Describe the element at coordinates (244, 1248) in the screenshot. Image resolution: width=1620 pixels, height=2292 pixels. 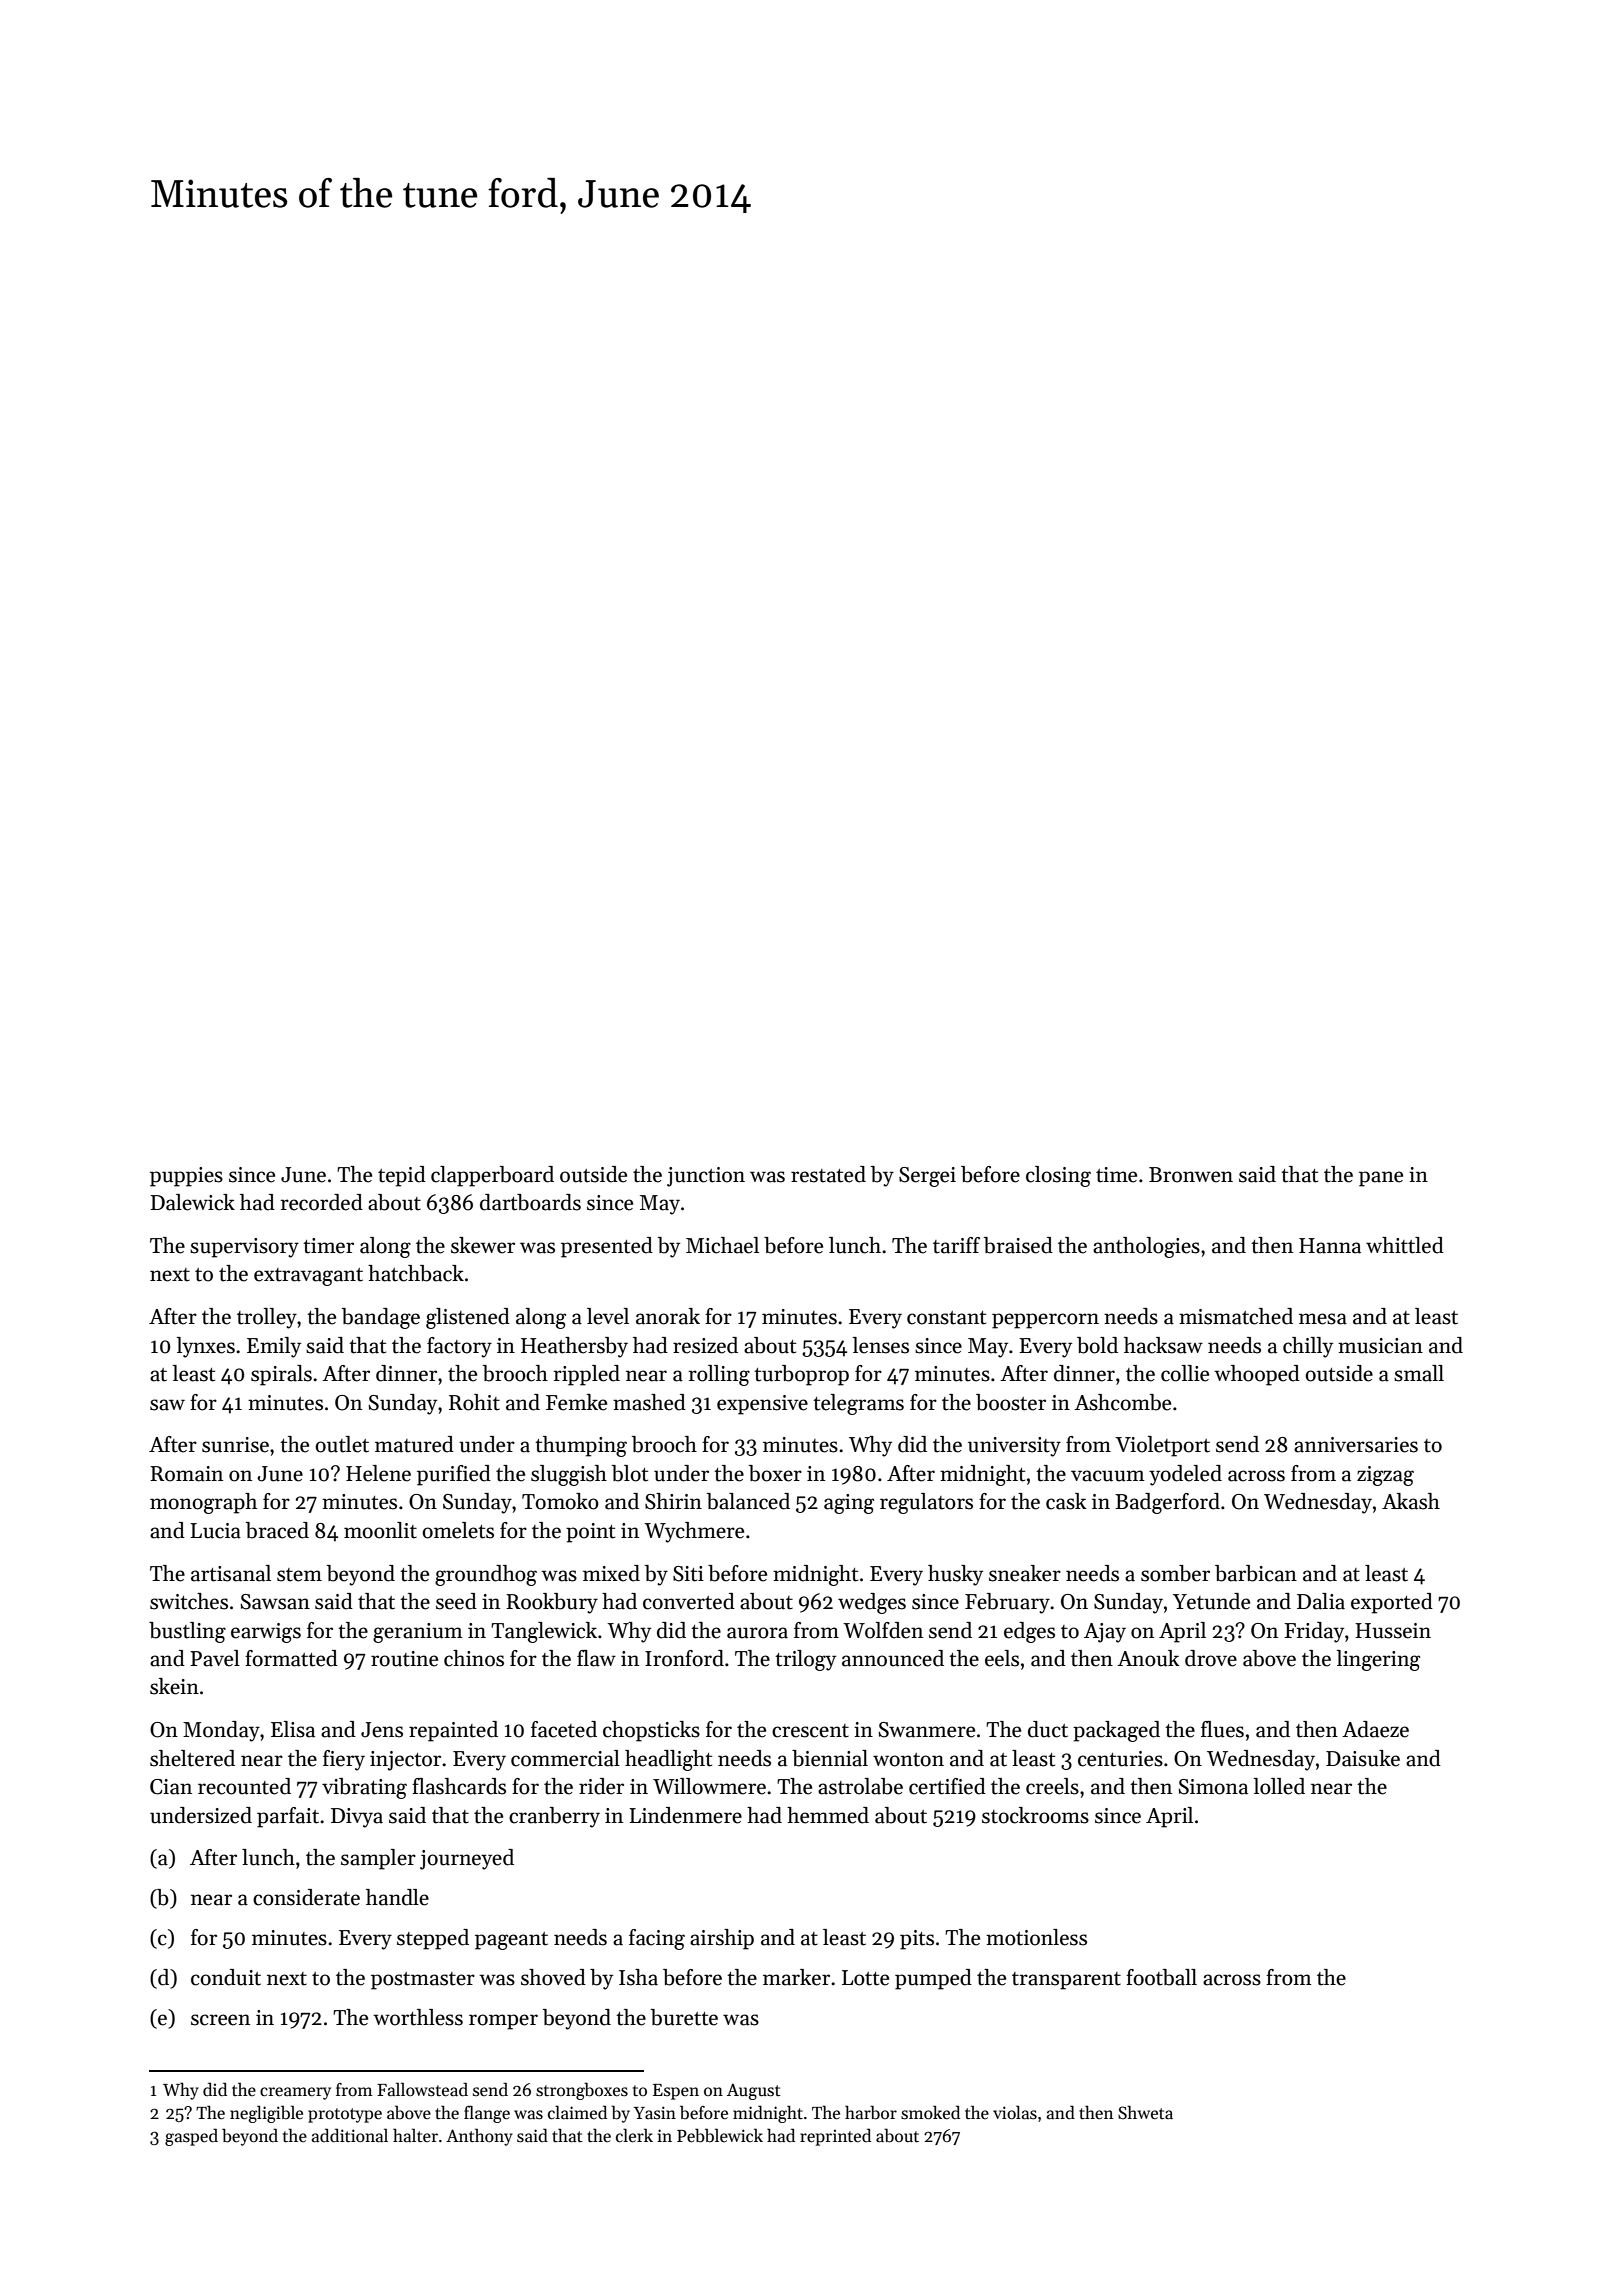
I see `supervisory` at that location.
